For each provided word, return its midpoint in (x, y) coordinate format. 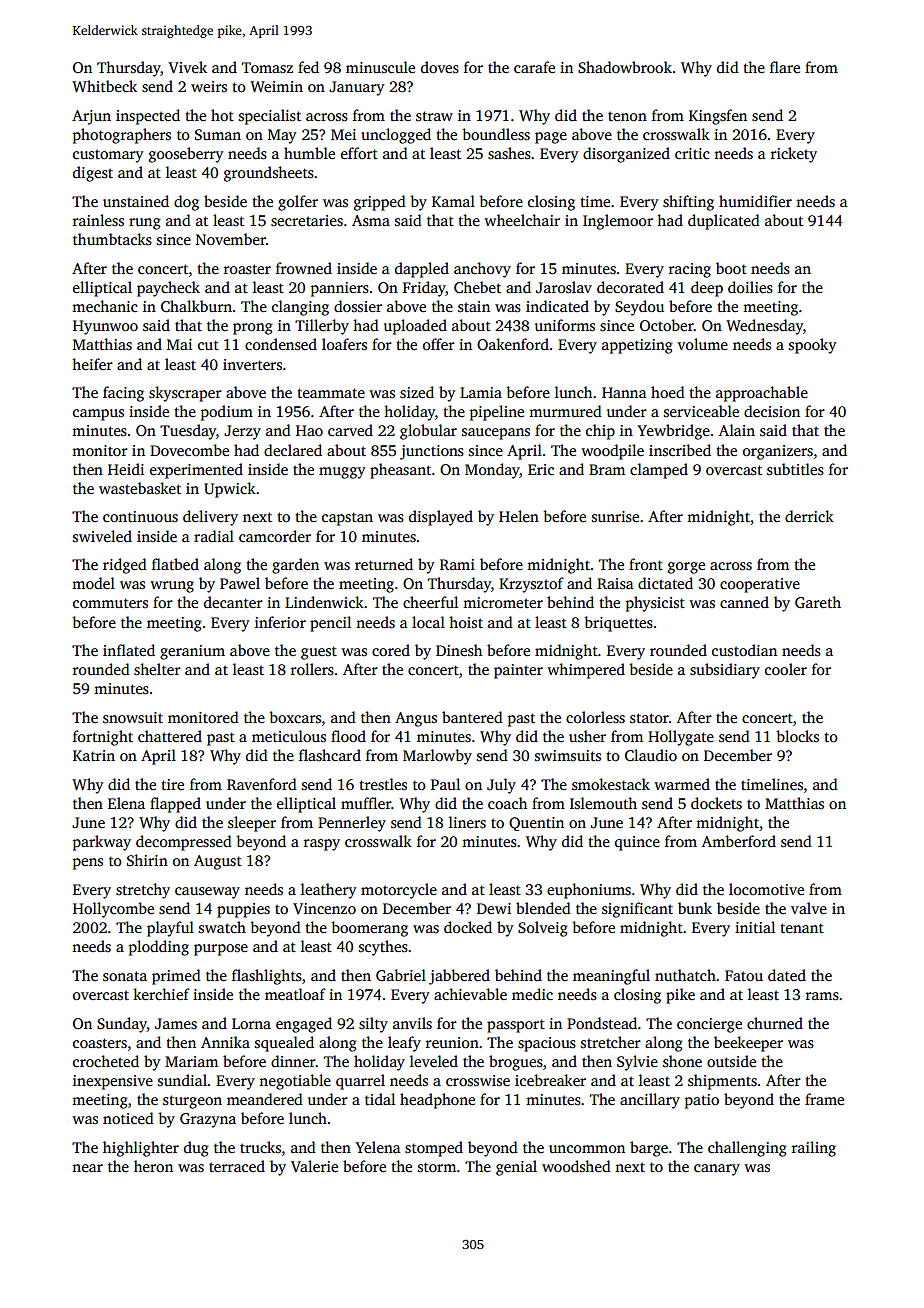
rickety (794, 155)
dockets (716, 803)
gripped (380, 203)
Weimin (276, 86)
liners (467, 822)
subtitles (795, 469)
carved (350, 430)
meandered (265, 1099)
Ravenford (262, 784)
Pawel (240, 583)
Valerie (314, 1166)
